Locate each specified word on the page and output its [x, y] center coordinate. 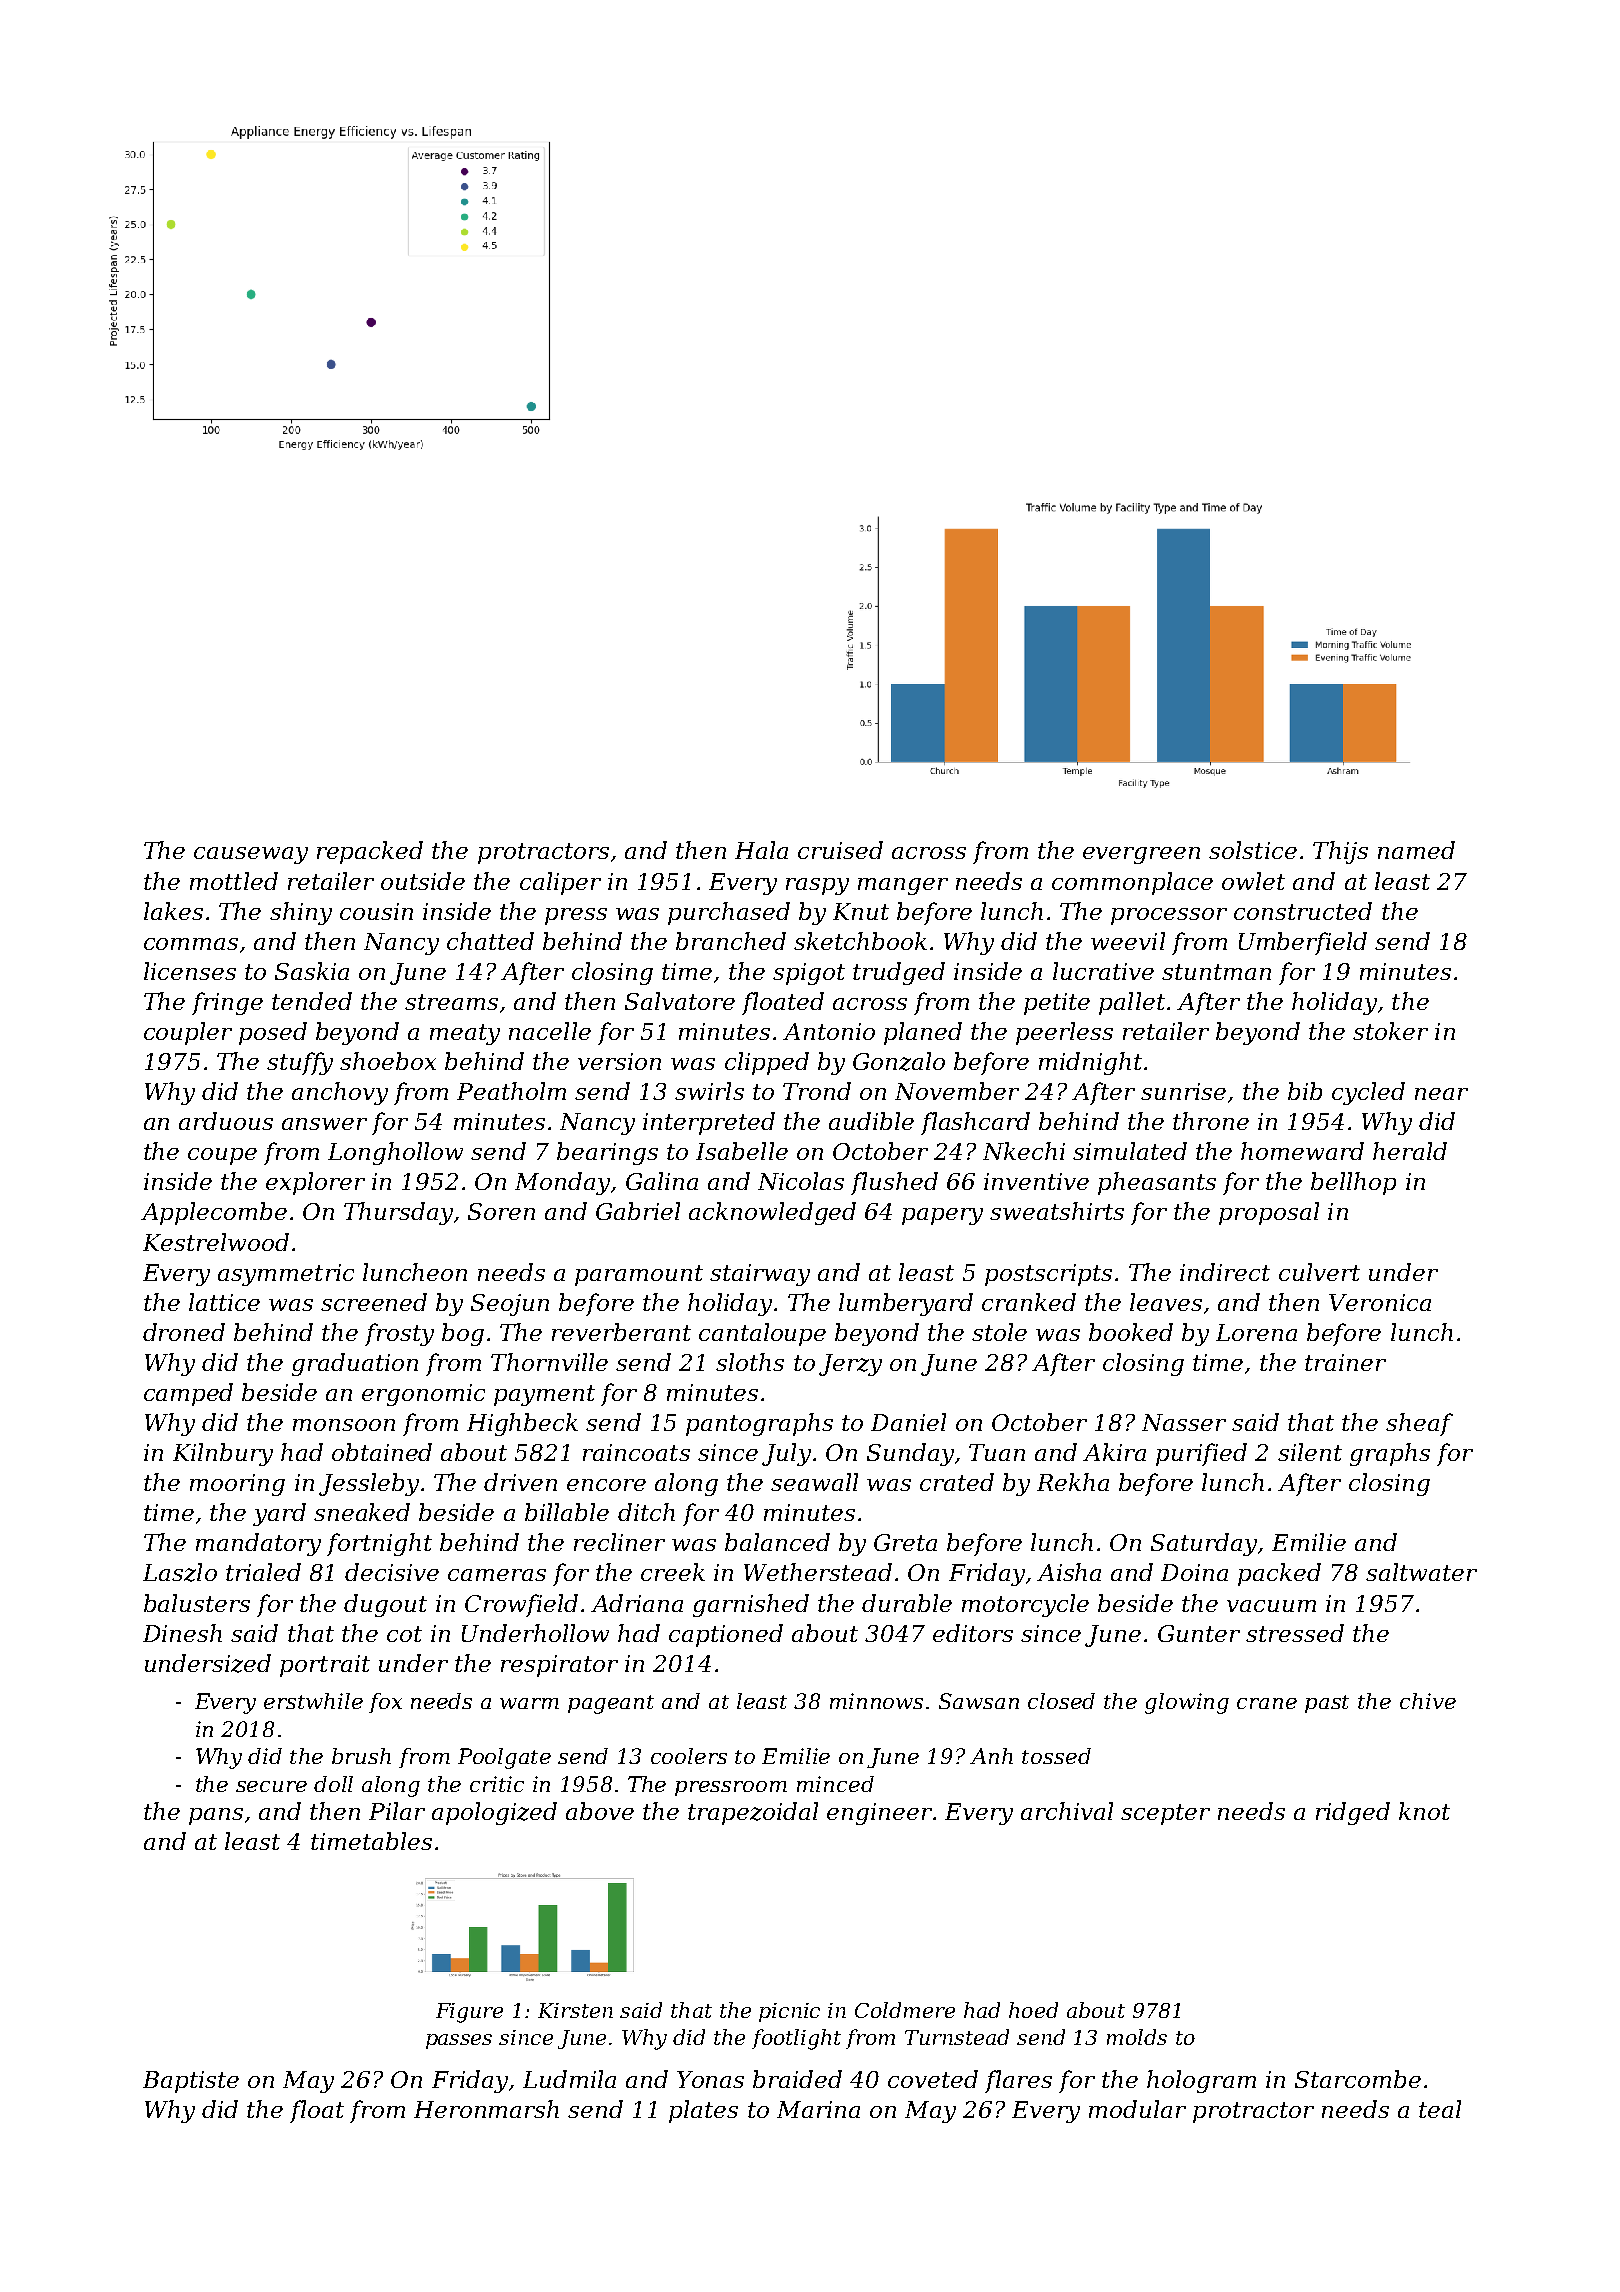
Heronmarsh [486, 2109]
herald [1410, 1151]
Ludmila [569, 2079]
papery [942, 1216]
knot [1424, 1811]
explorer [315, 1183]
